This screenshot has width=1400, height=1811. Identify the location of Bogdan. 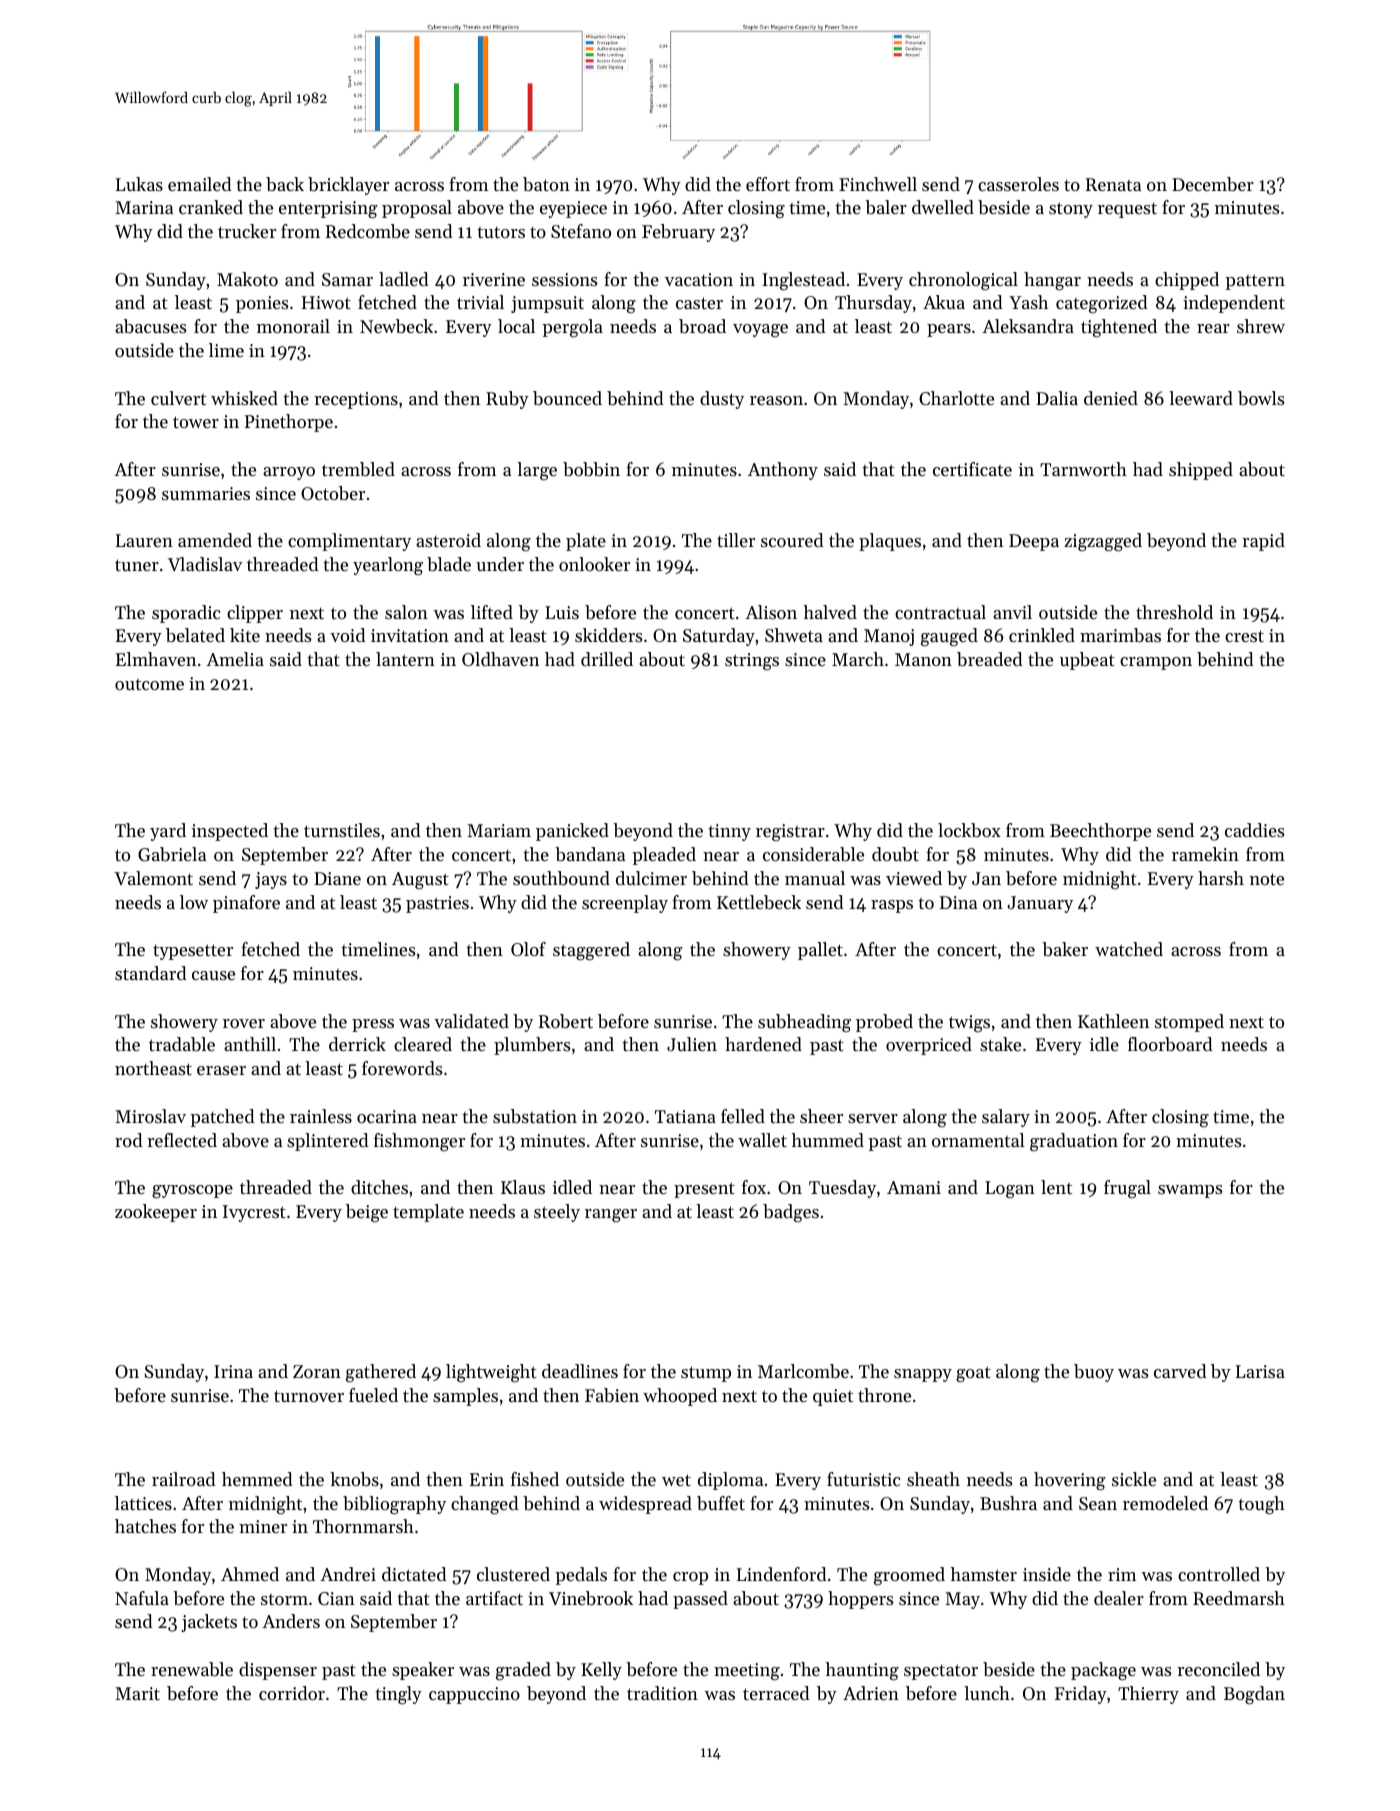
(1254, 1695).
